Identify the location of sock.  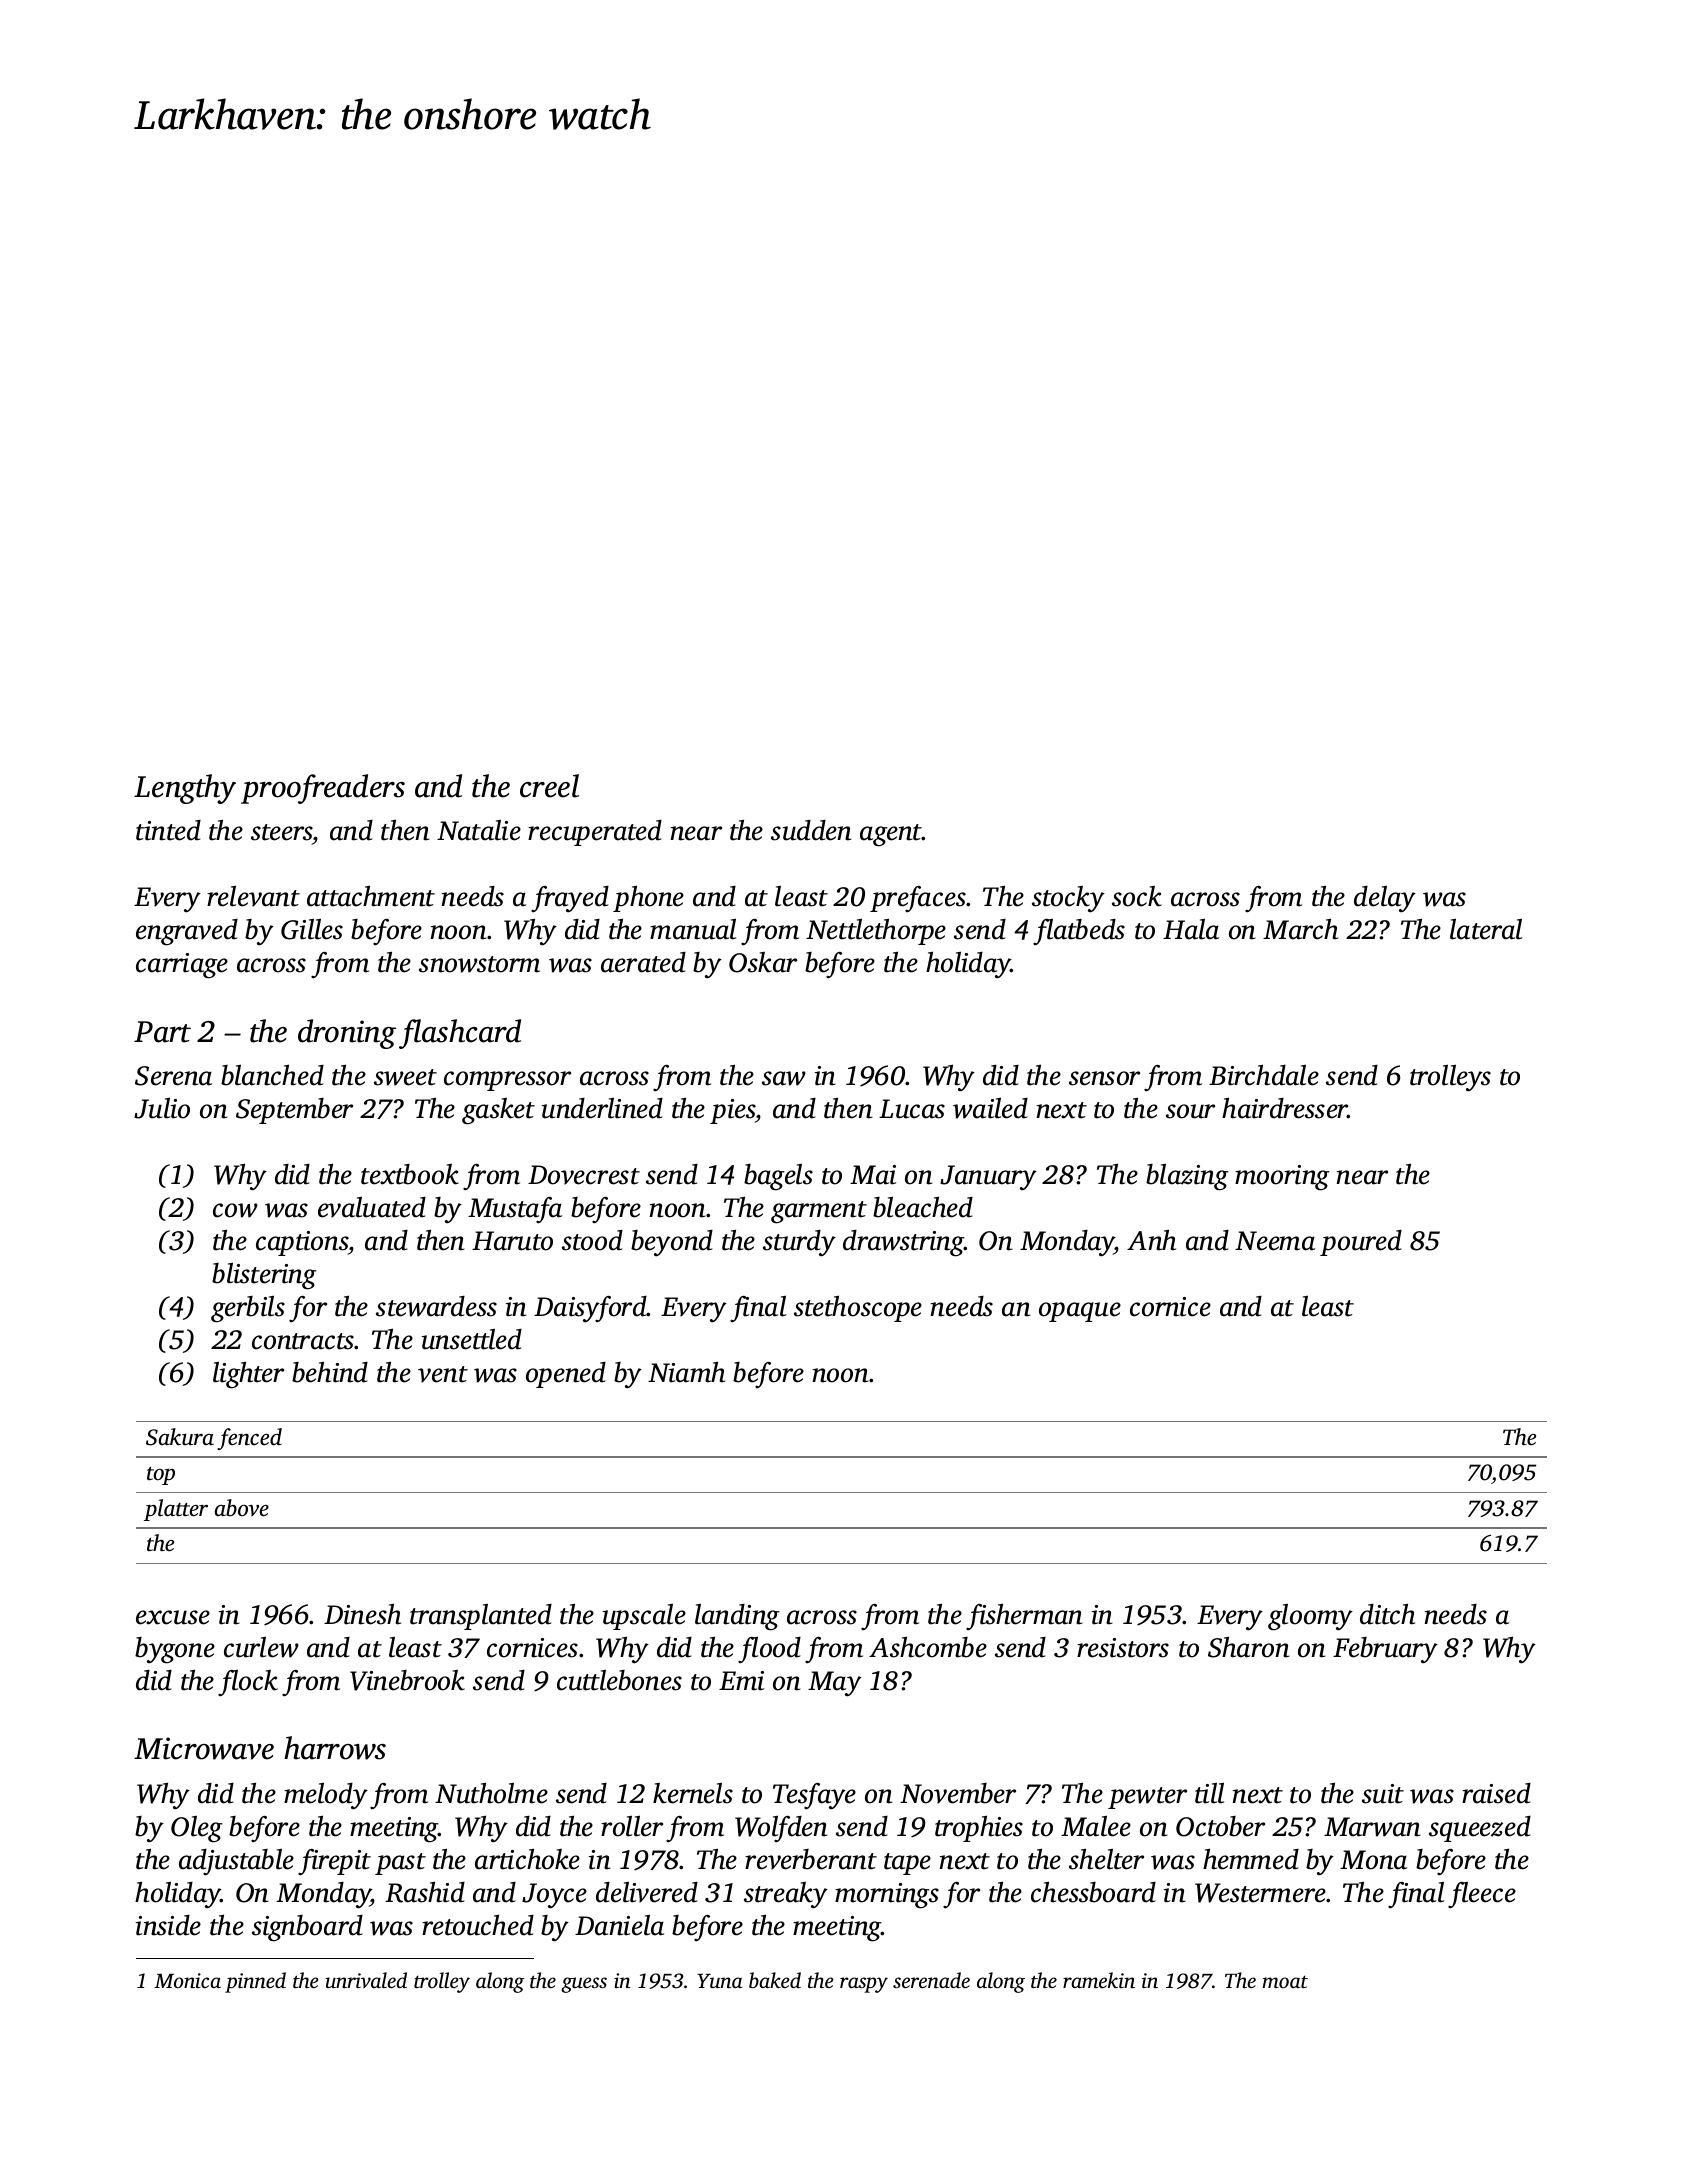
(1137, 896).
